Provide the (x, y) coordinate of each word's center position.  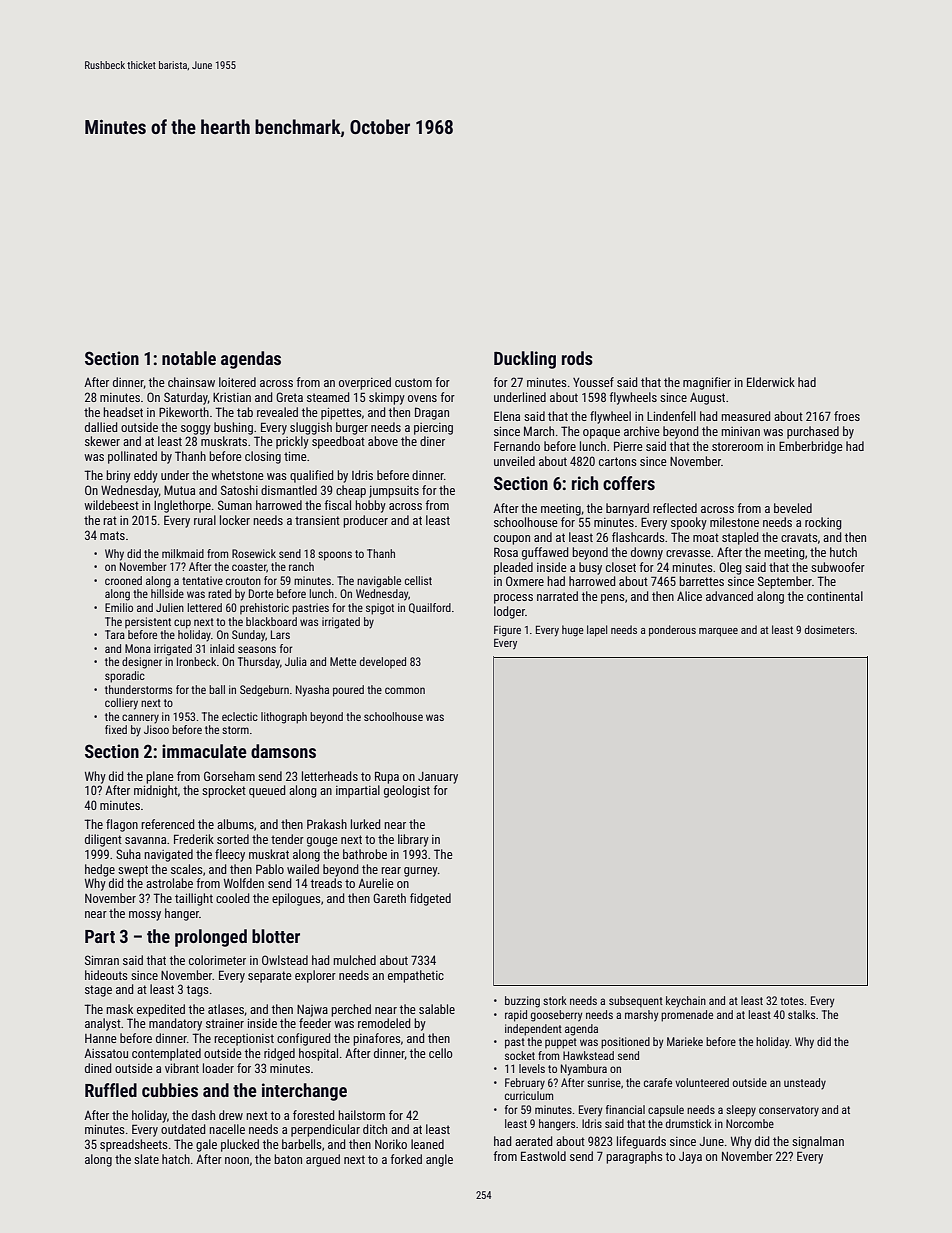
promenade (687, 1016)
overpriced (365, 383)
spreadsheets (134, 1145)
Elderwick (771, 382)
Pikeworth (184, 412)
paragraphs (634, 1157)
